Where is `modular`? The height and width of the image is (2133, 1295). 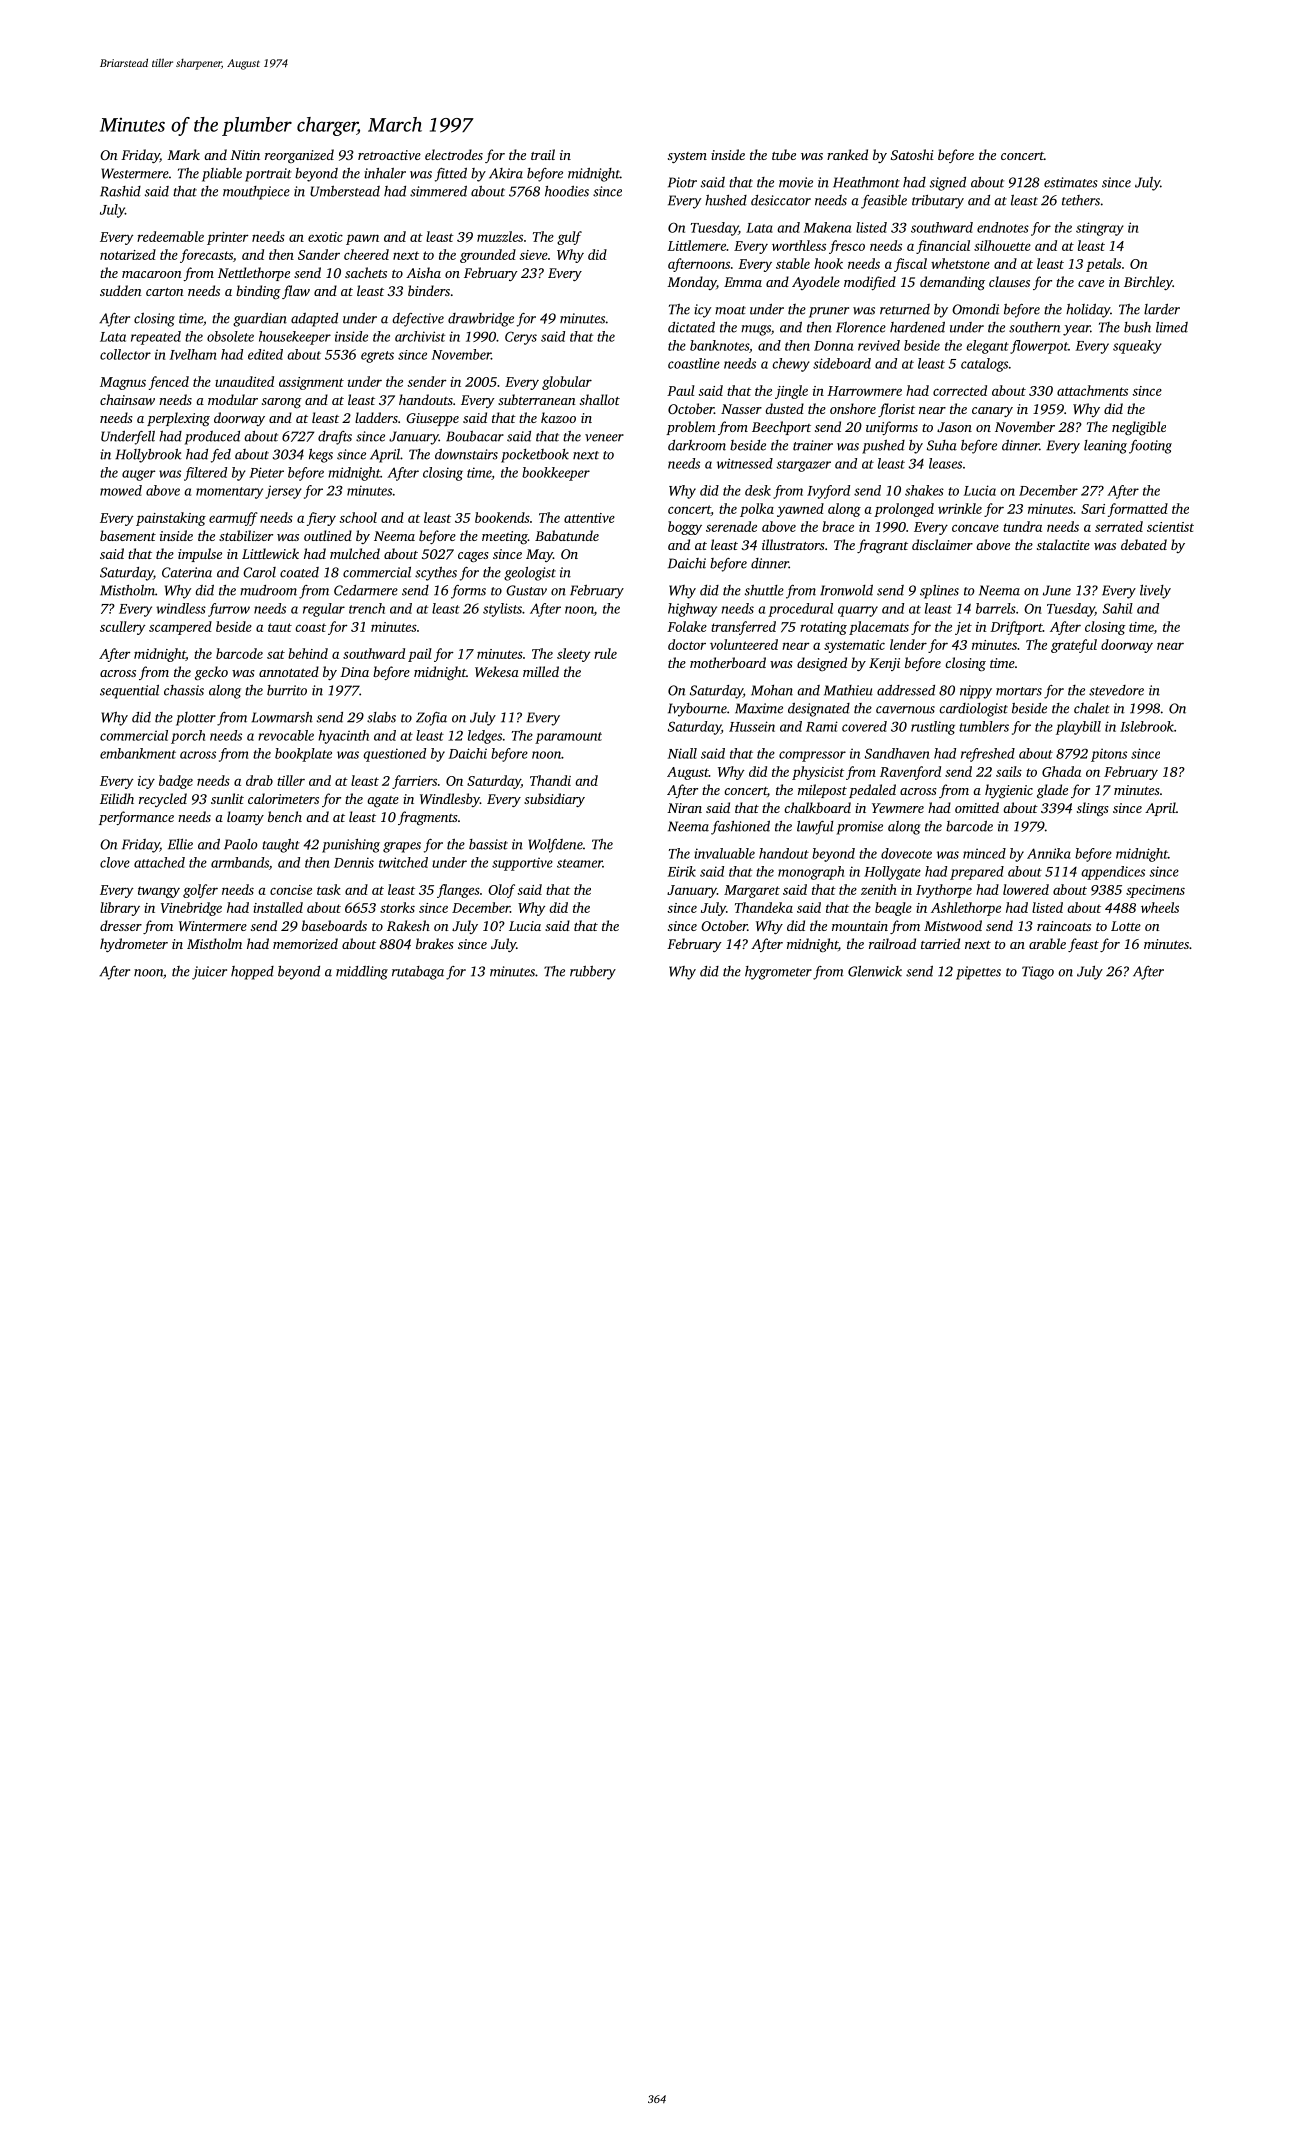 modular is located at coordinates (233, 399).
